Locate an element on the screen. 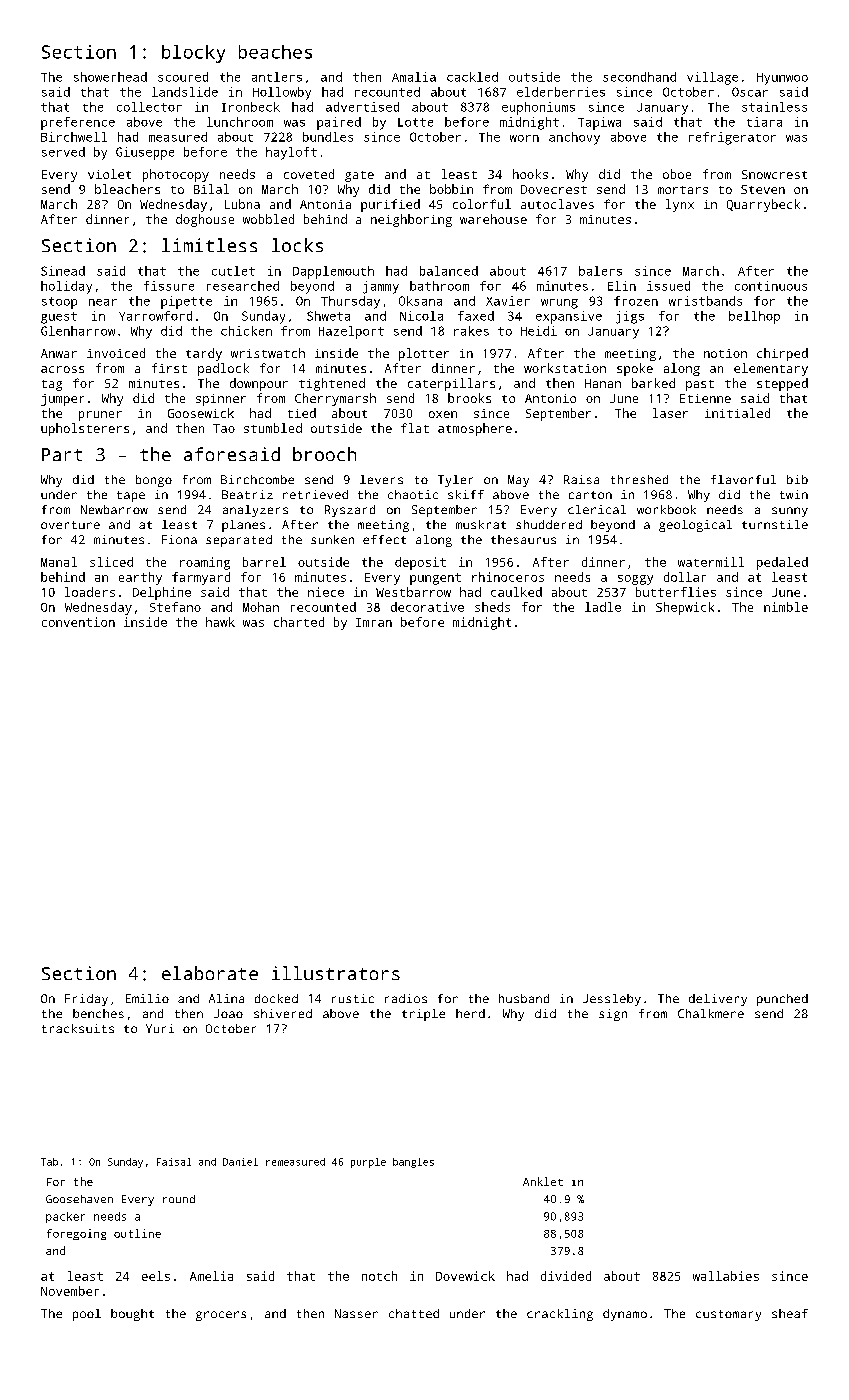 This screenshot has height=1400, width=849. pool is located at coordinates (87, 1315).
